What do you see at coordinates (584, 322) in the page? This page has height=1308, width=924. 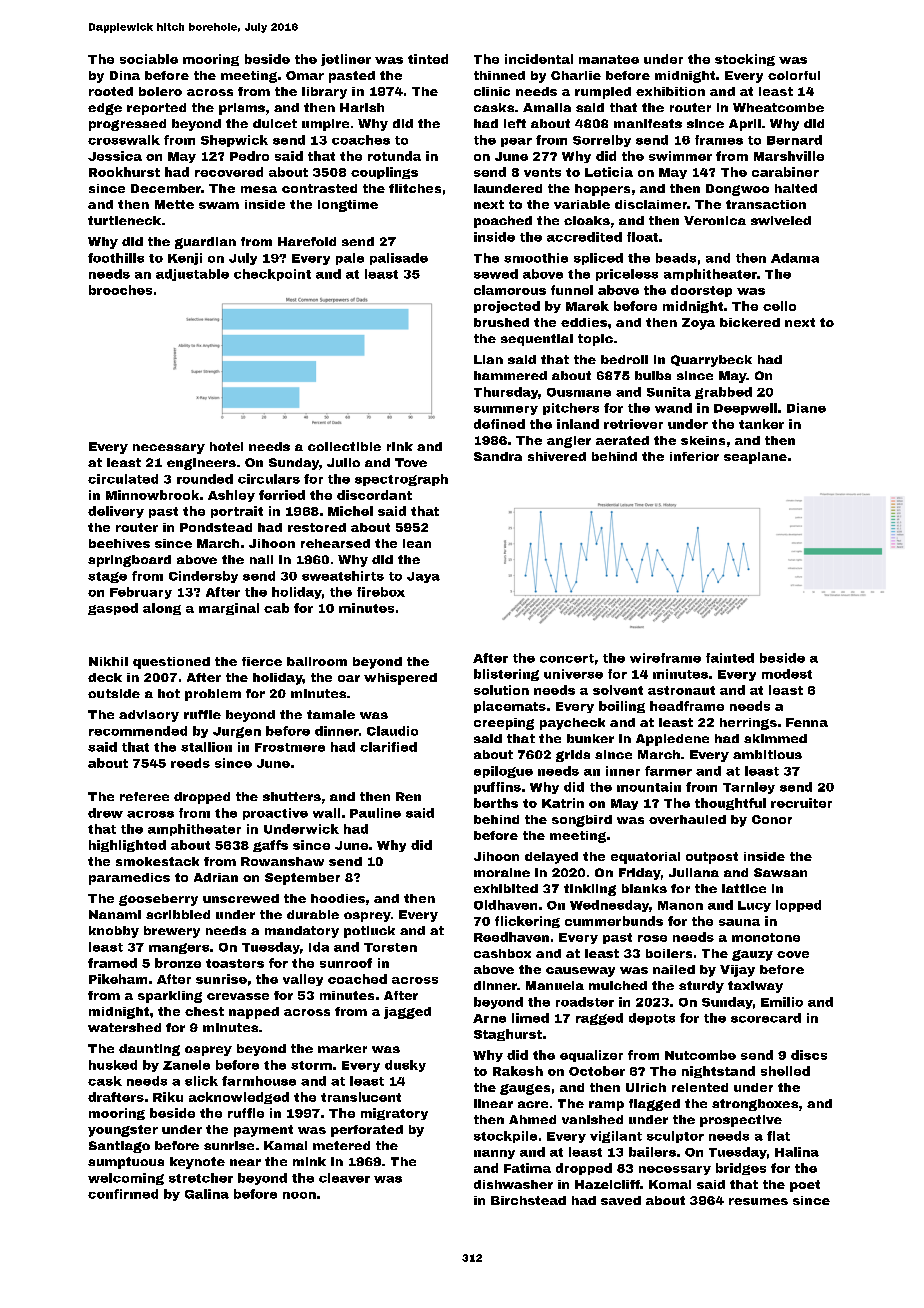 I see `eddies` at bounding box center [584, 322].
